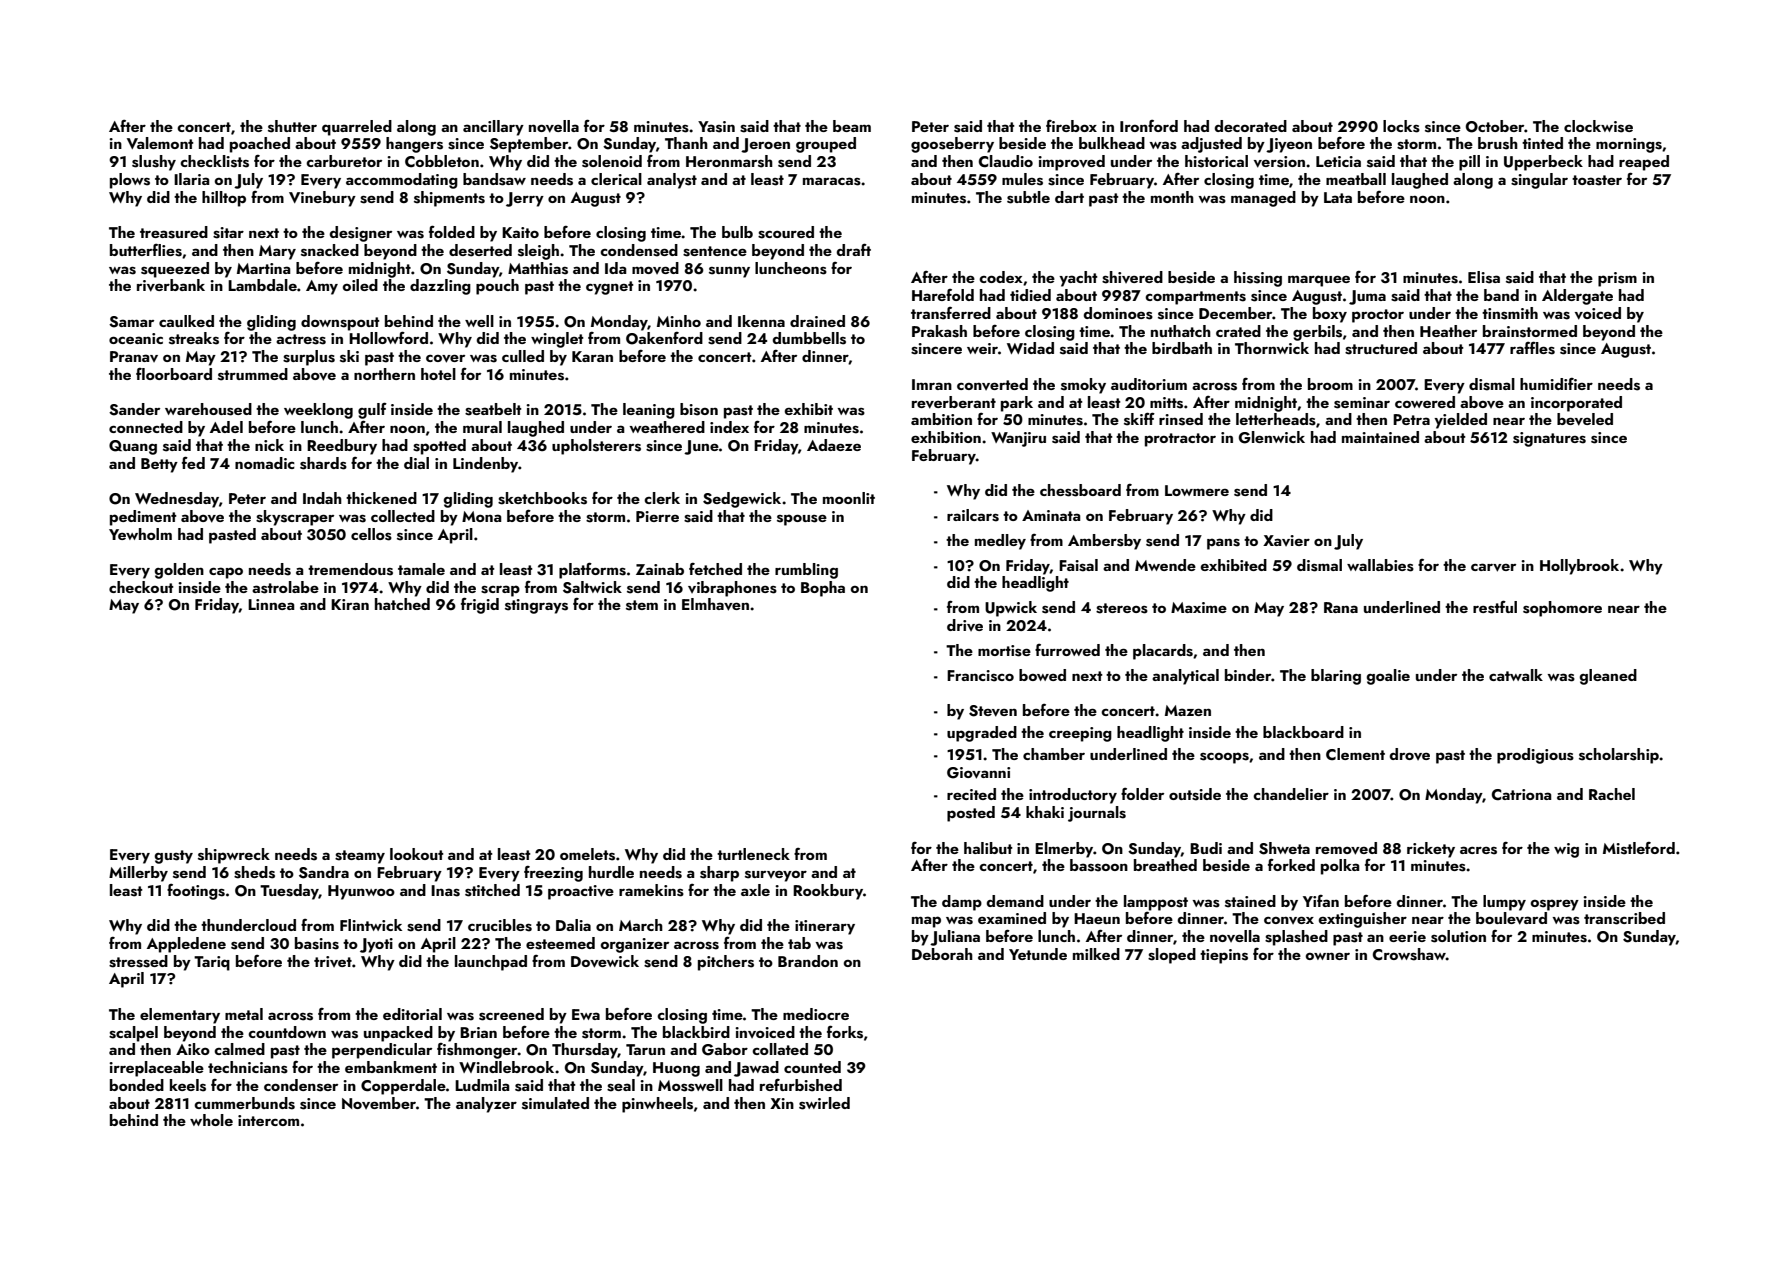 This document has width=1790, height=1266. What do you see at coordinates (782, 1103) in the document?
I see `Xin` at bounding box center [782, 1103].
